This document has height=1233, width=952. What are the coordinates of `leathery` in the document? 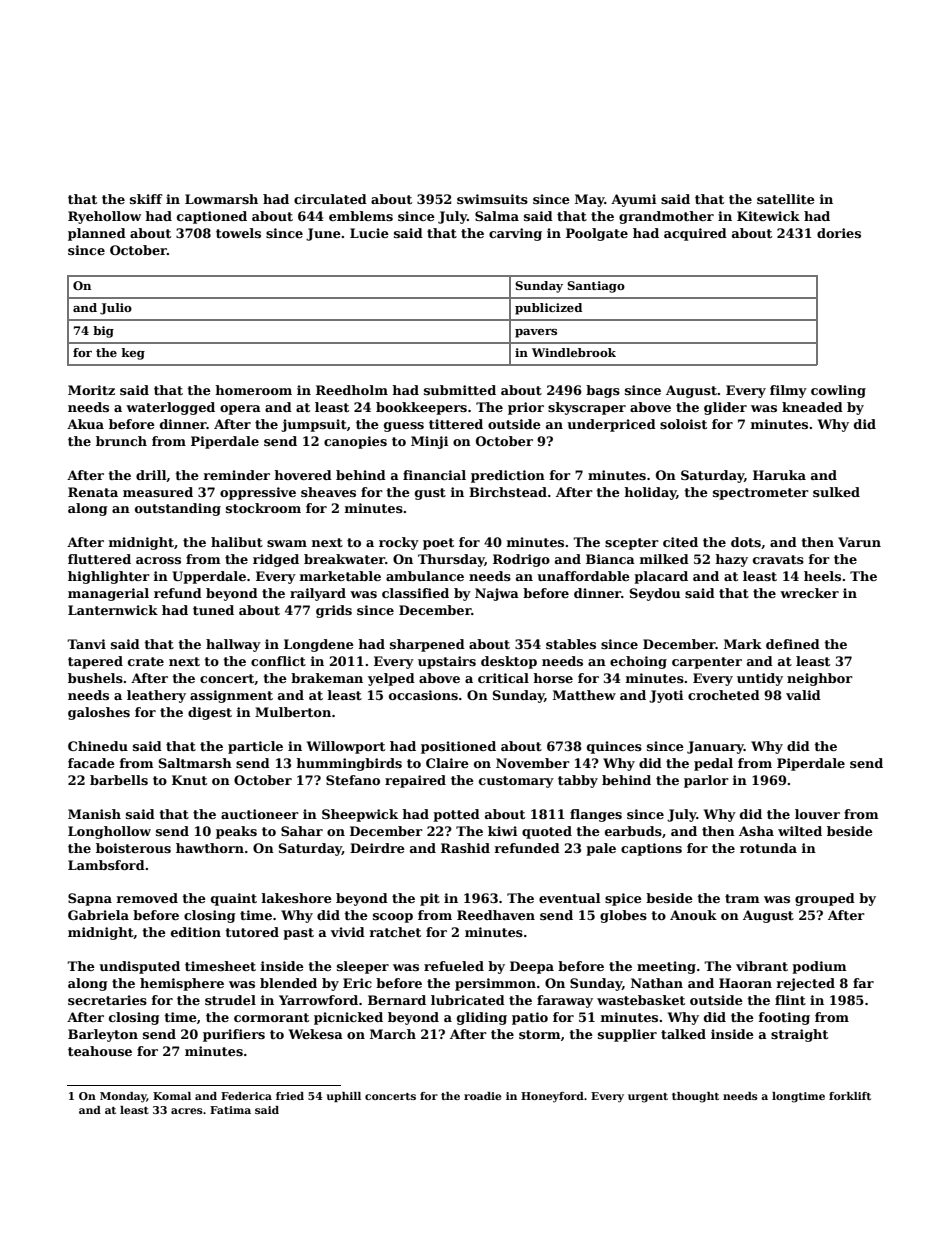 It's located at (156, 696).
